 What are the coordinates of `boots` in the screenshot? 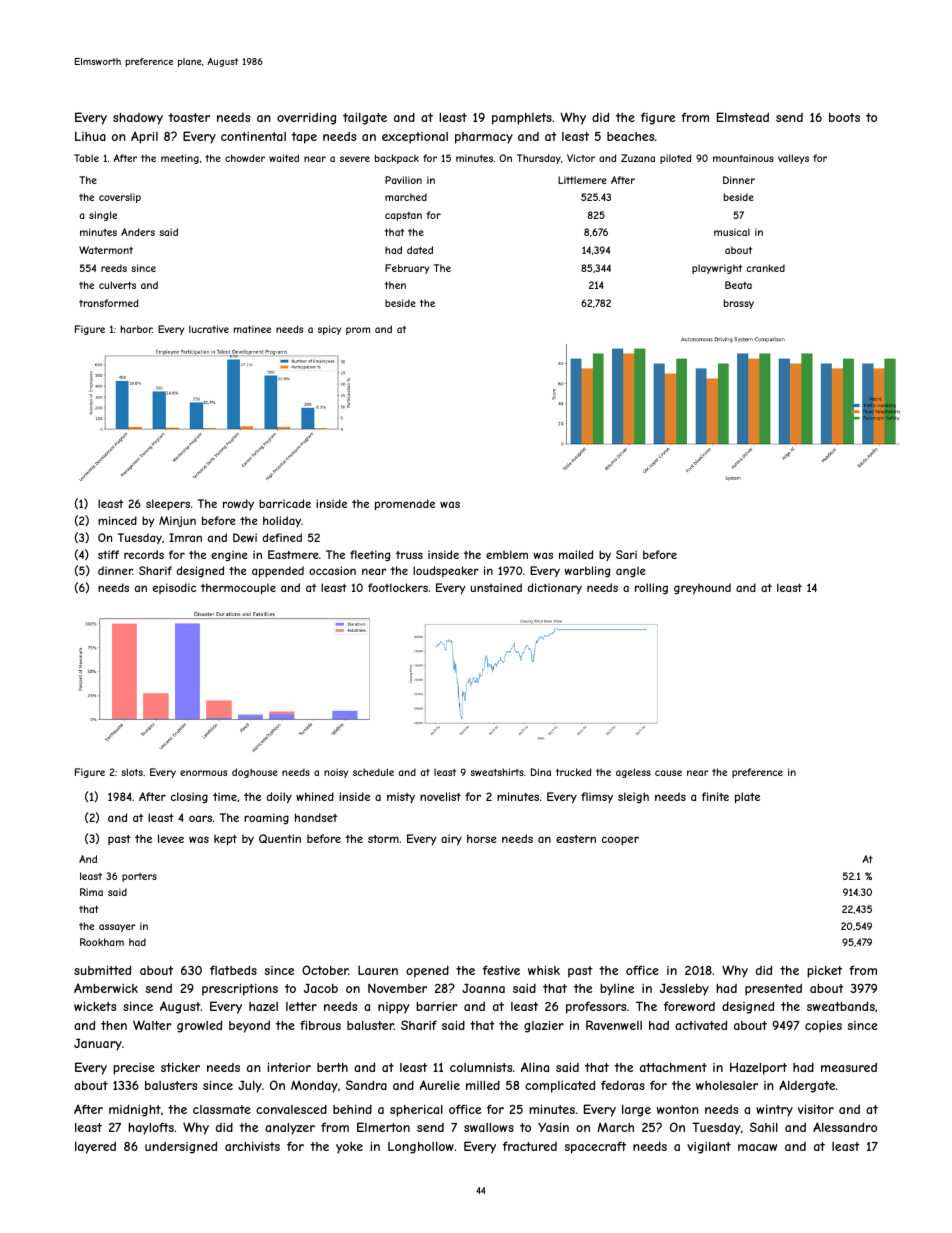 It's located at (844, 117).
